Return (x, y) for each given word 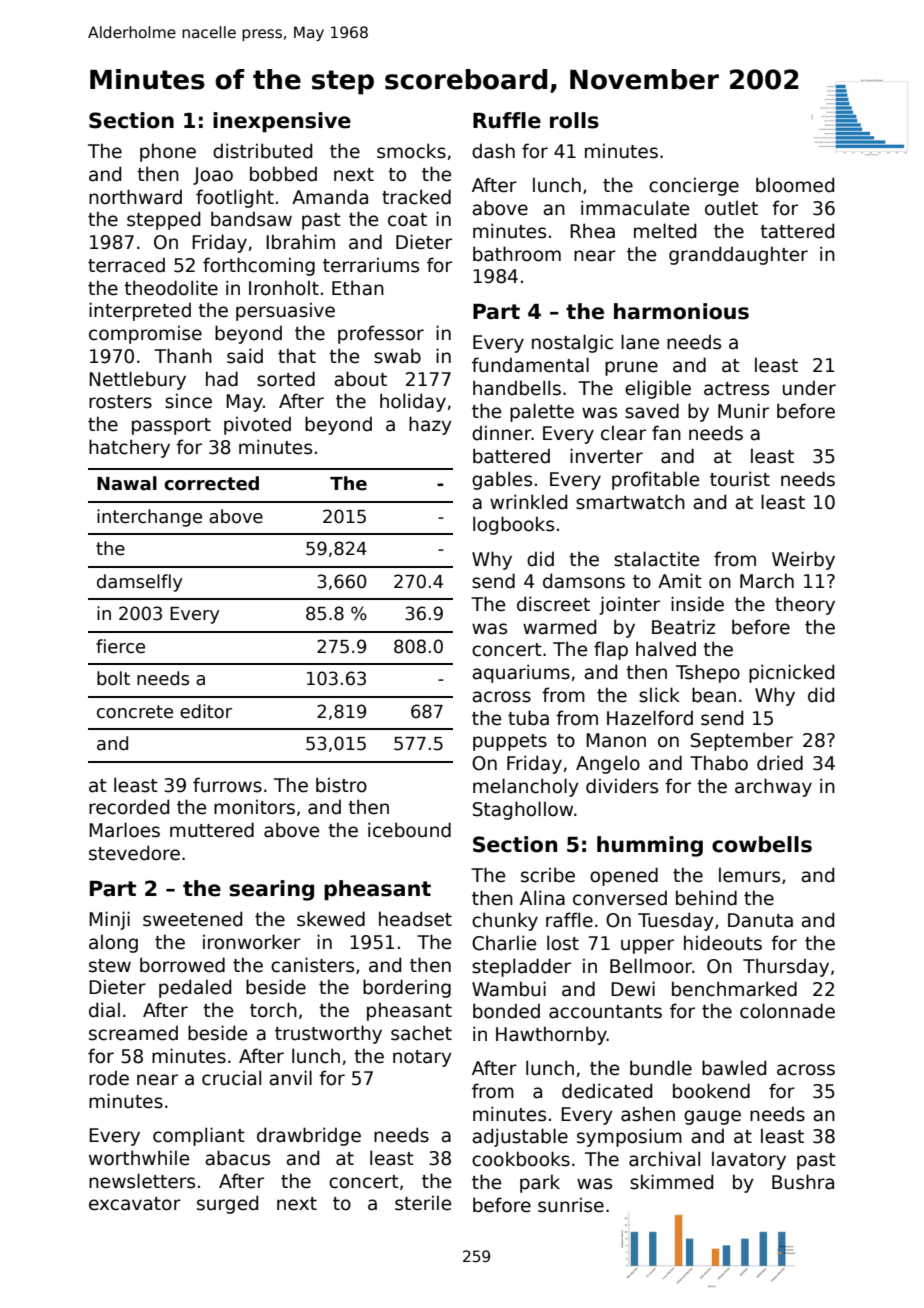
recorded (129, 807)
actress (736, 389)
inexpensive (282, 122)
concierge (694, 186)
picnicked (791, 673)
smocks (411, 151)
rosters (120, 402)
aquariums (521, 673)
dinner (502, 433)
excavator (135, 1204)
